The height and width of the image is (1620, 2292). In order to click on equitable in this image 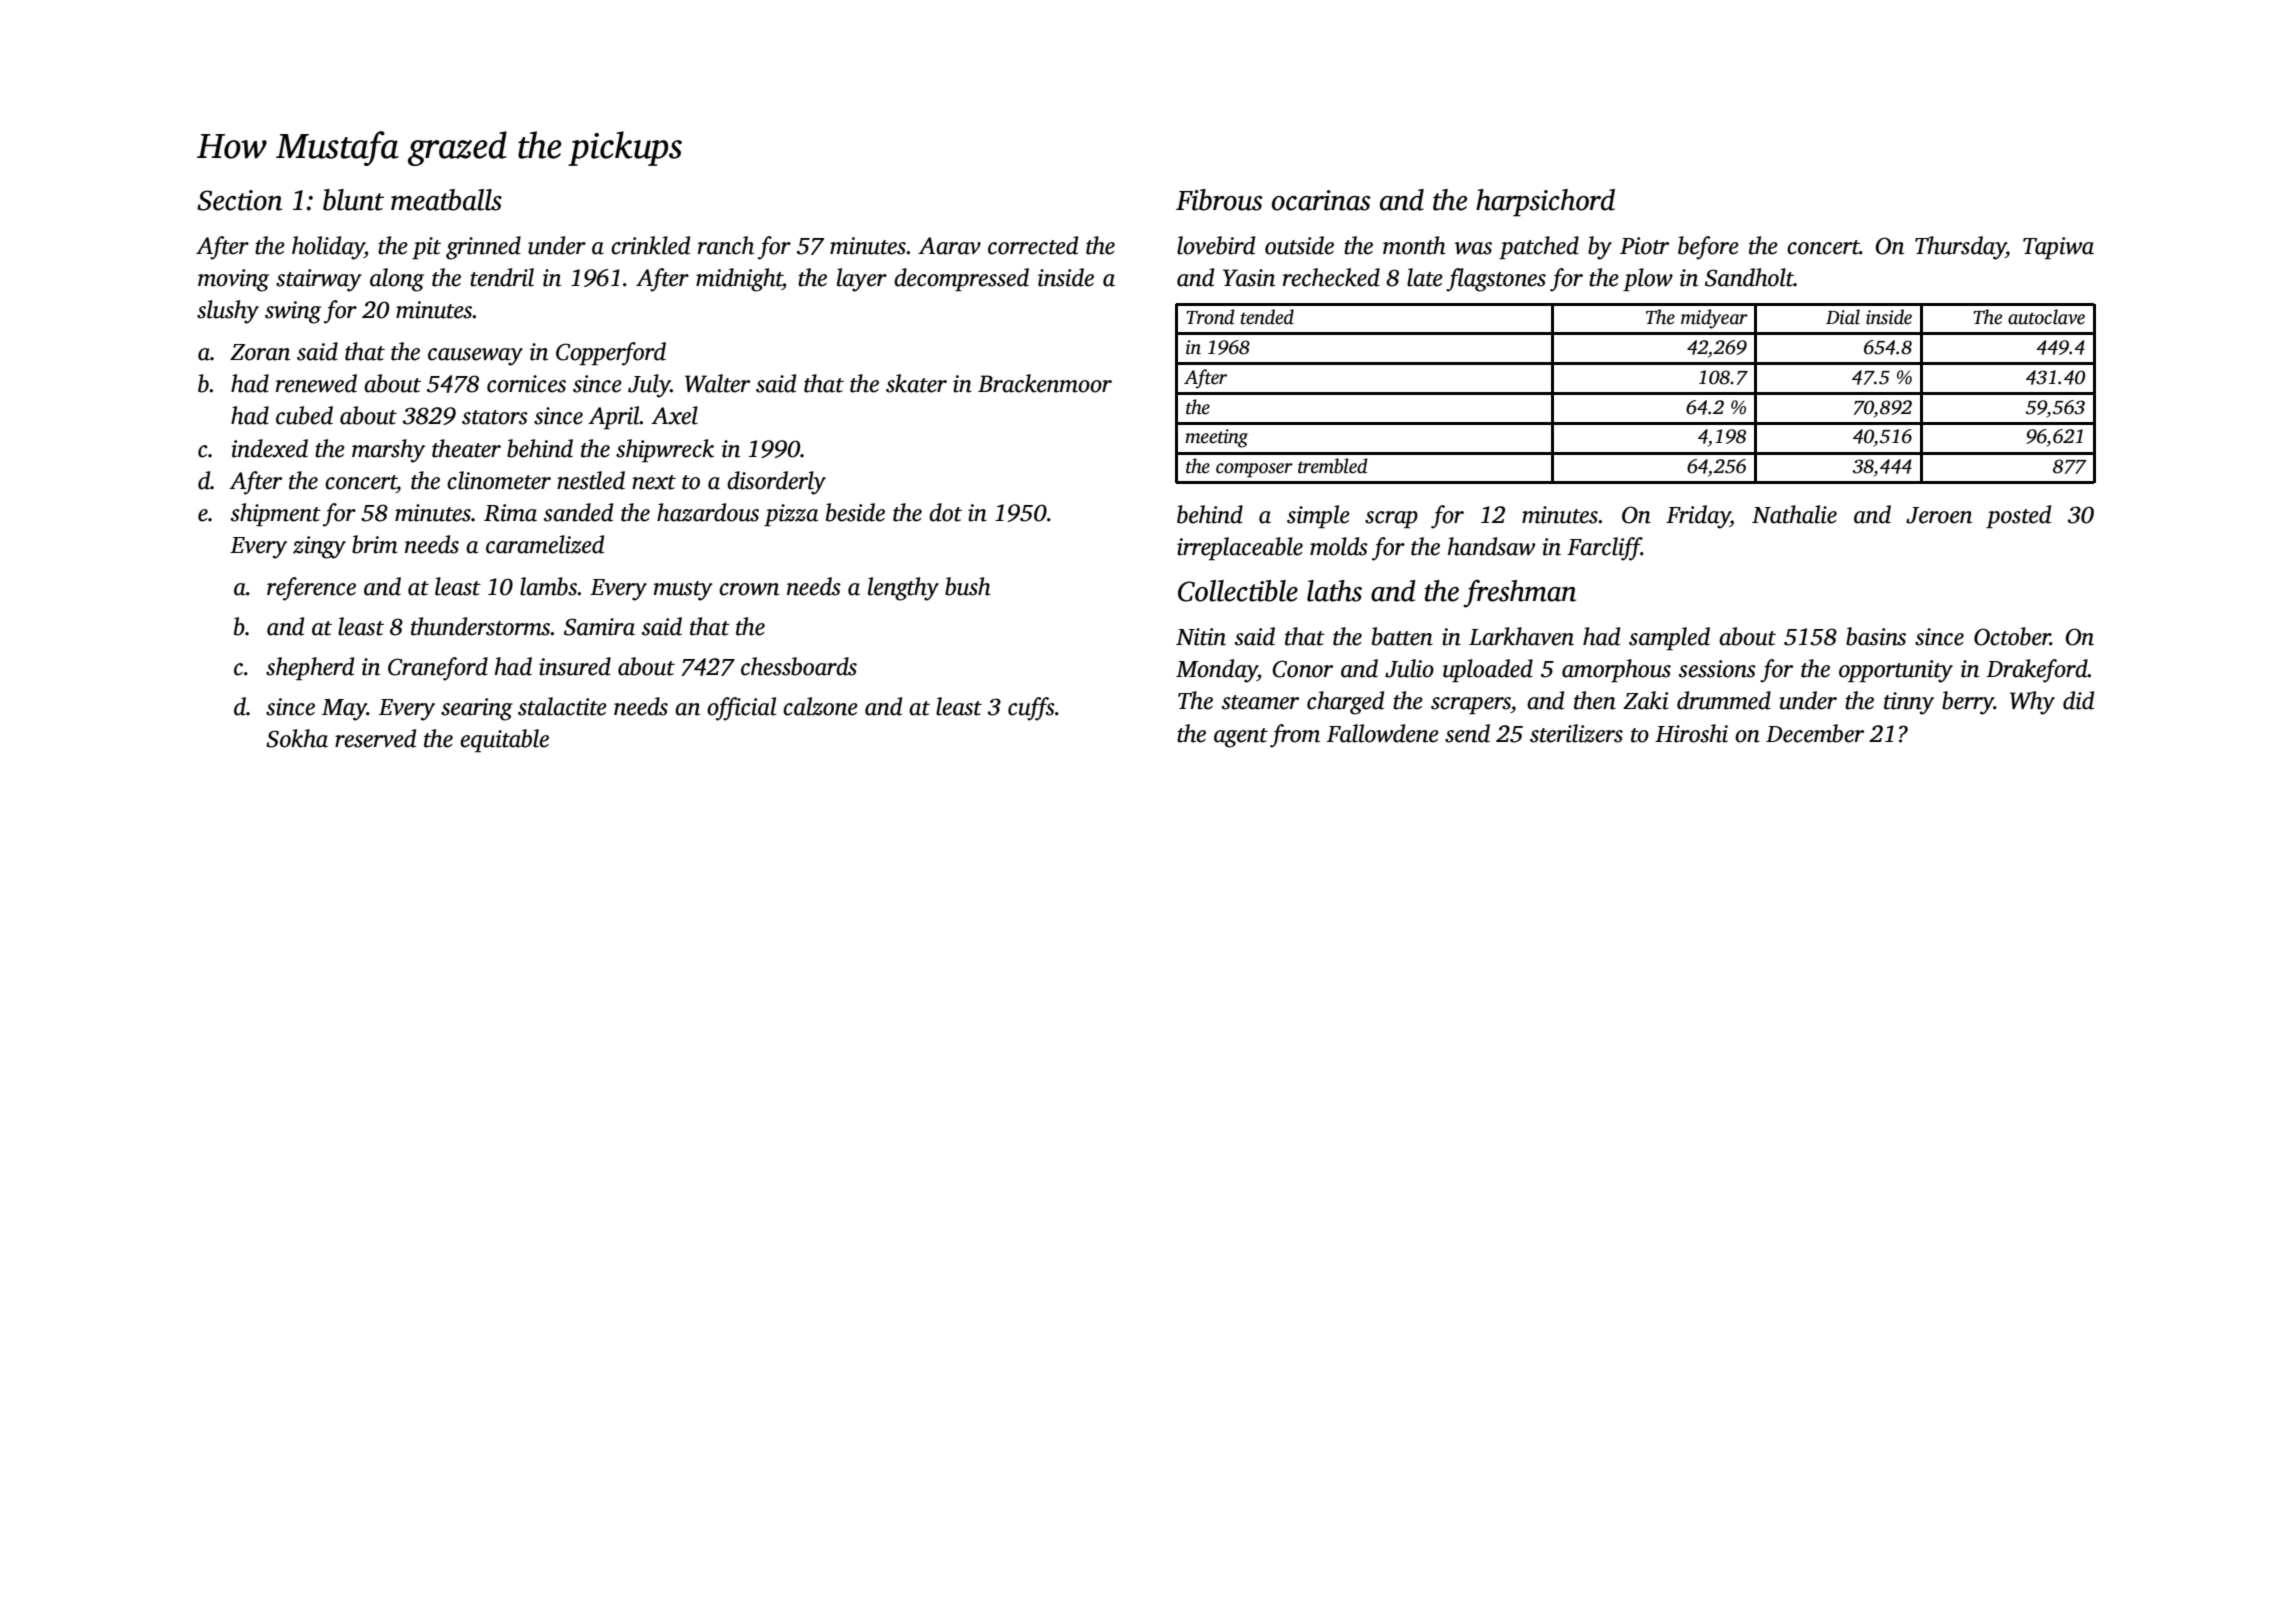, I will do `click(504, 740)`.
